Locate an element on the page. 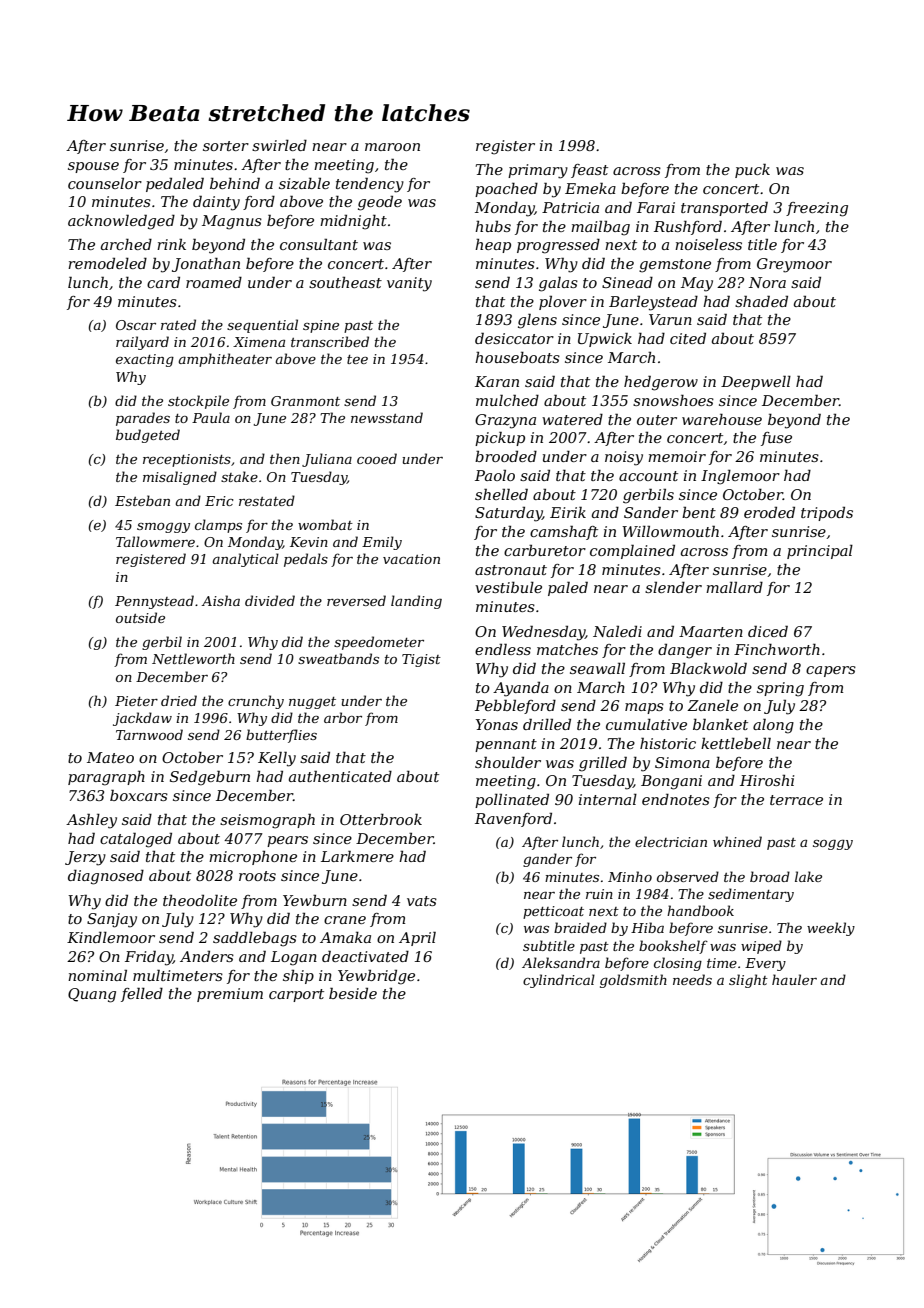 This document has height=1308, width=924. felled is located at coordinates (142, 994).
